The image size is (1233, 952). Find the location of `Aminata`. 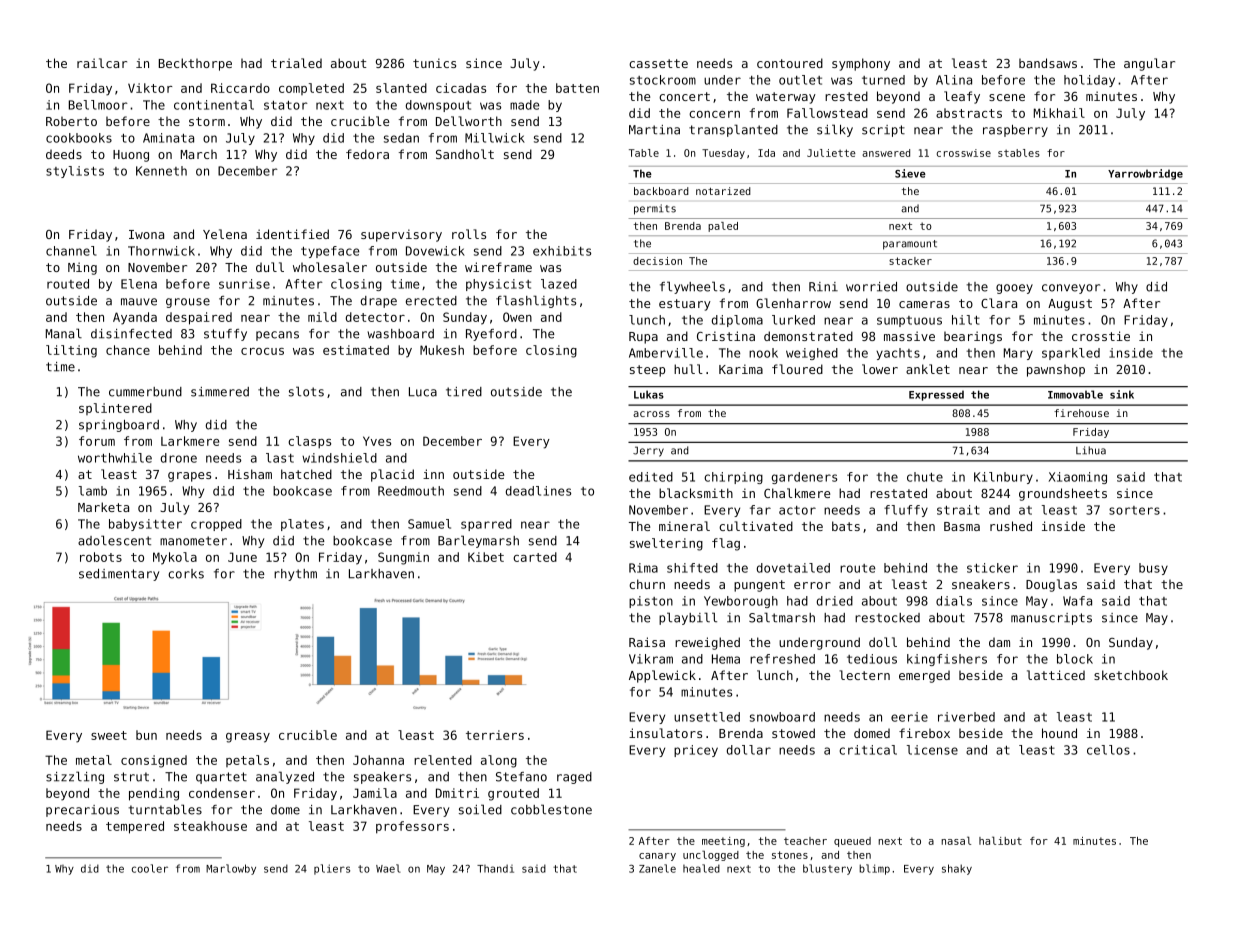

Aminata is located at coordinates (168, 138).
